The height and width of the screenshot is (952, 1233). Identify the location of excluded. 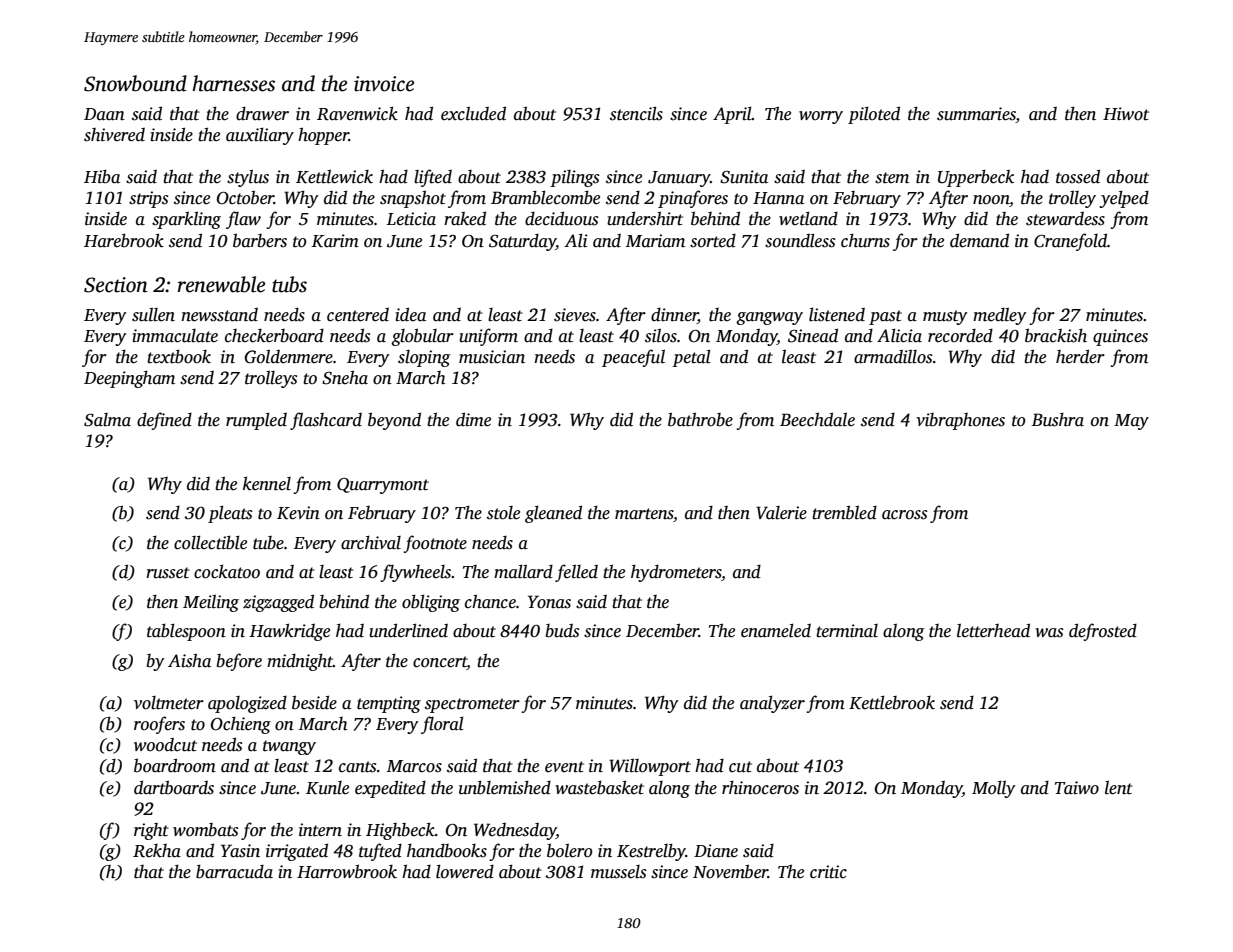
(473, 113).
